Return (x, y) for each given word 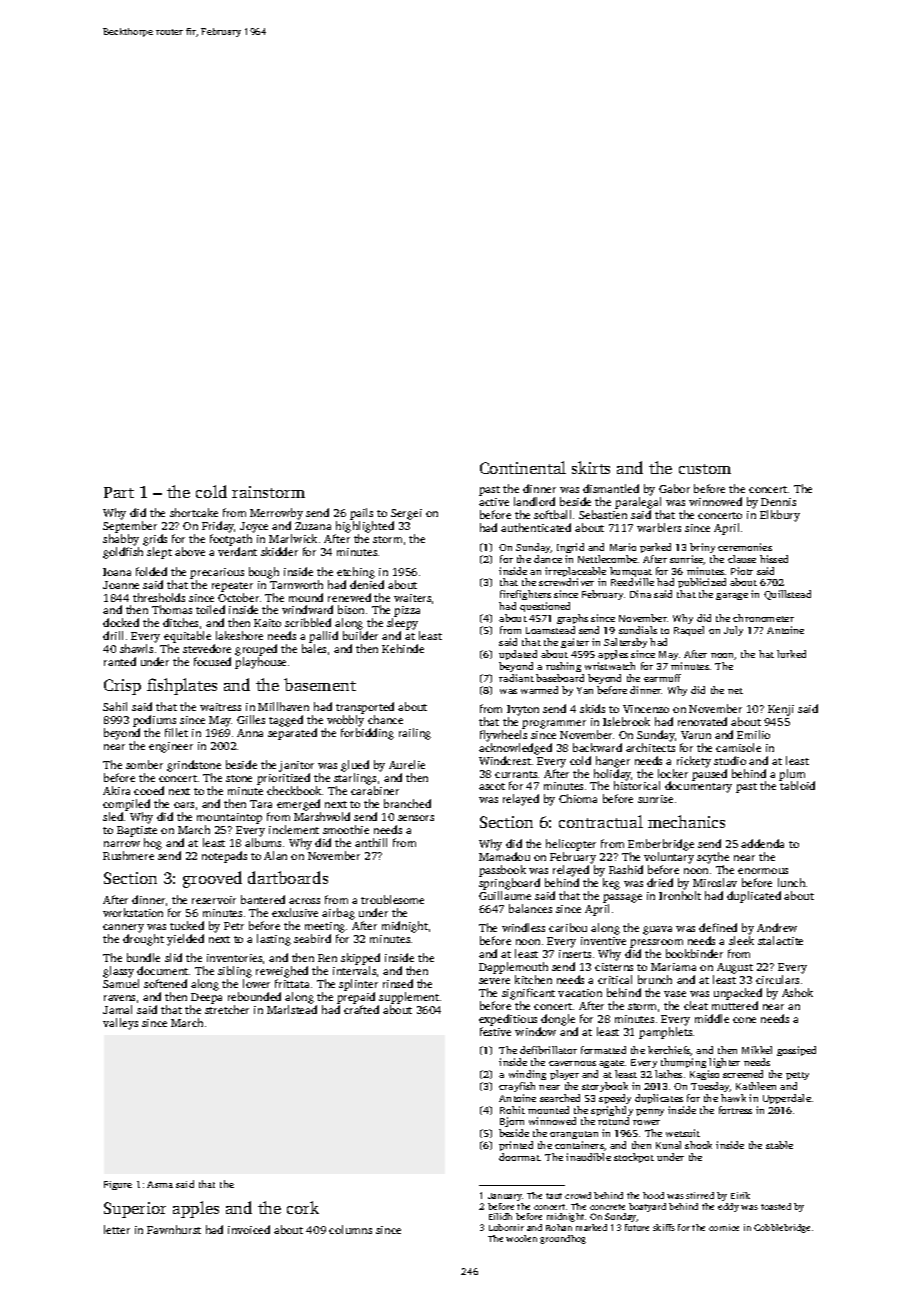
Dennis (778, 502)
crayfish (517, 1087)
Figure (118, 1185)
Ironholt (680, 895)
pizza (407, 611)
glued (355, 766)
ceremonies (745, 547)
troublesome (392, 899)
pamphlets (665, 1033)
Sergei (406, 514)
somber (144, 764)
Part (119, 492)
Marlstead (292, 1009)
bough (264, 573)
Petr (234, 926)
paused (709, 775)
